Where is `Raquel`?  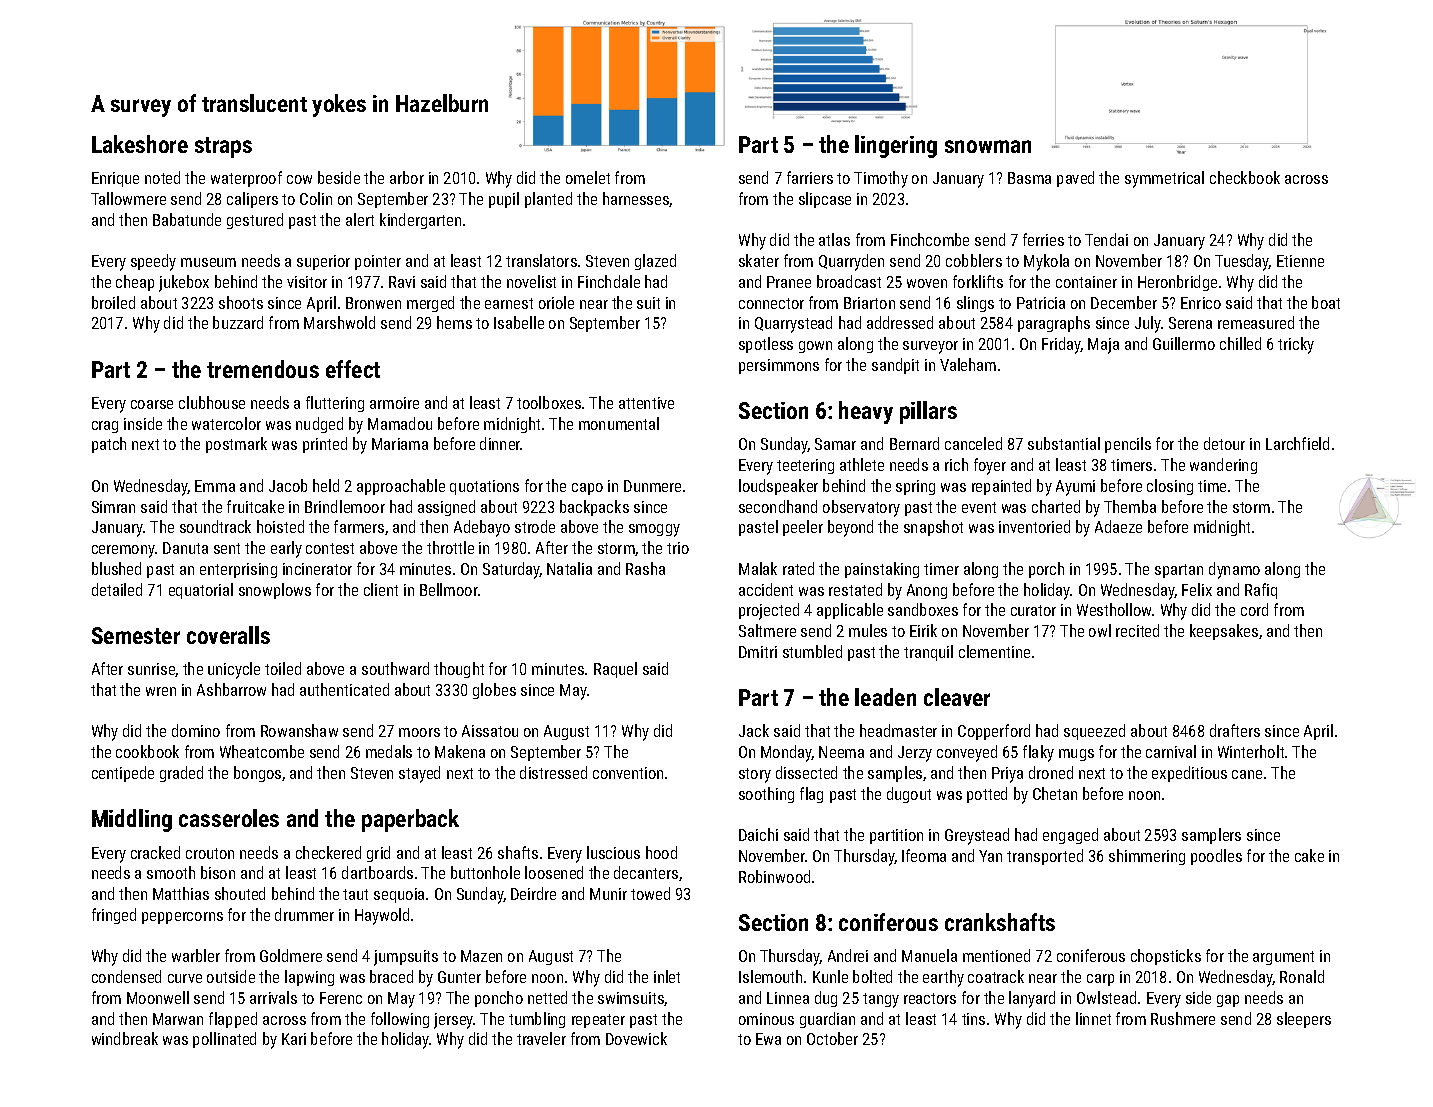 Raquel is located at coordinates (615, 670).
